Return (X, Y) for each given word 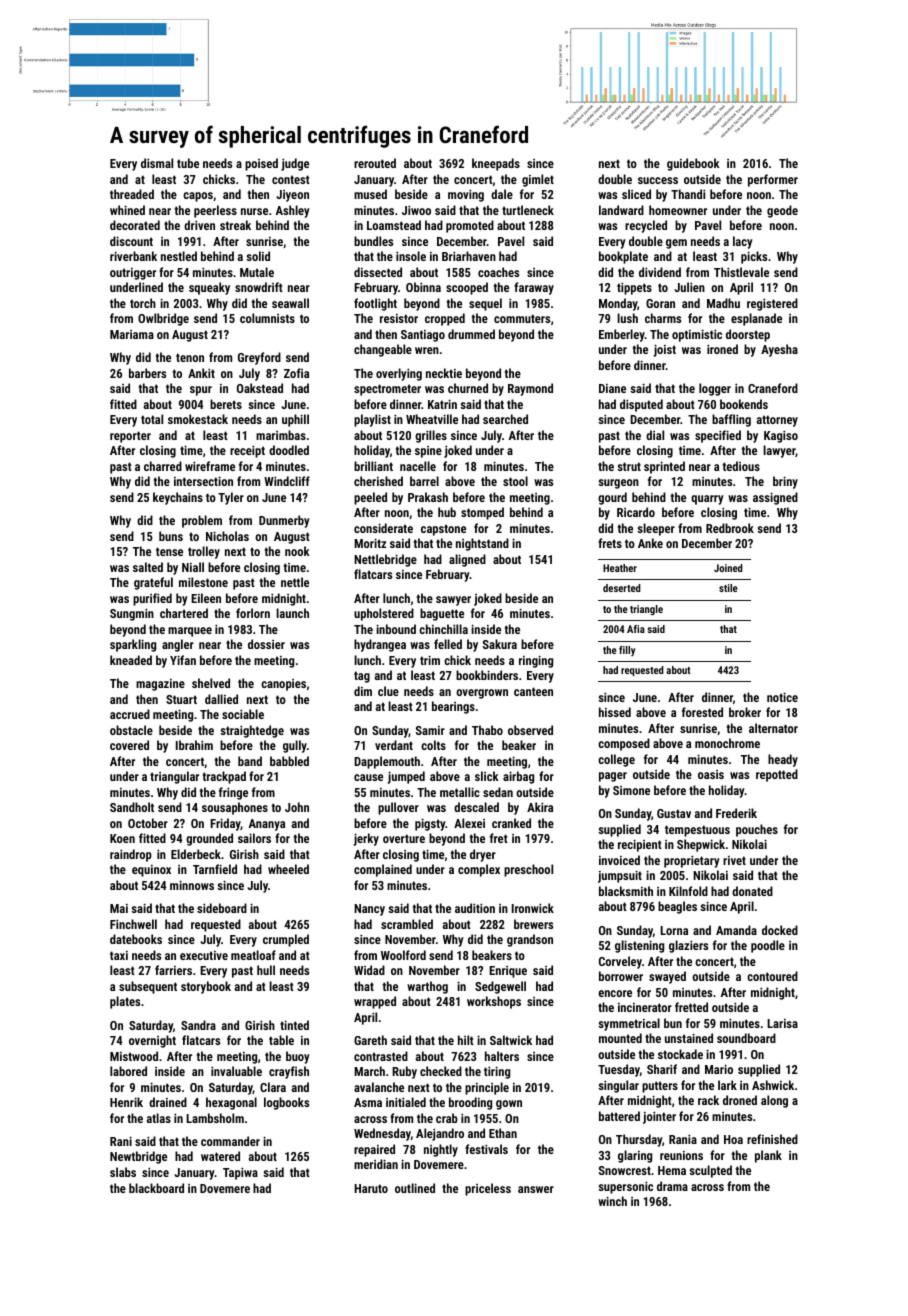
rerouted (375, 163)
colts (433, 745)
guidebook (693, 164)
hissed (615, 712)
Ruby (404, 1072)
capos (198, 197)
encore (615, 993)
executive (204, 955)
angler (178, 645)
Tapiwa (240, 1173)
